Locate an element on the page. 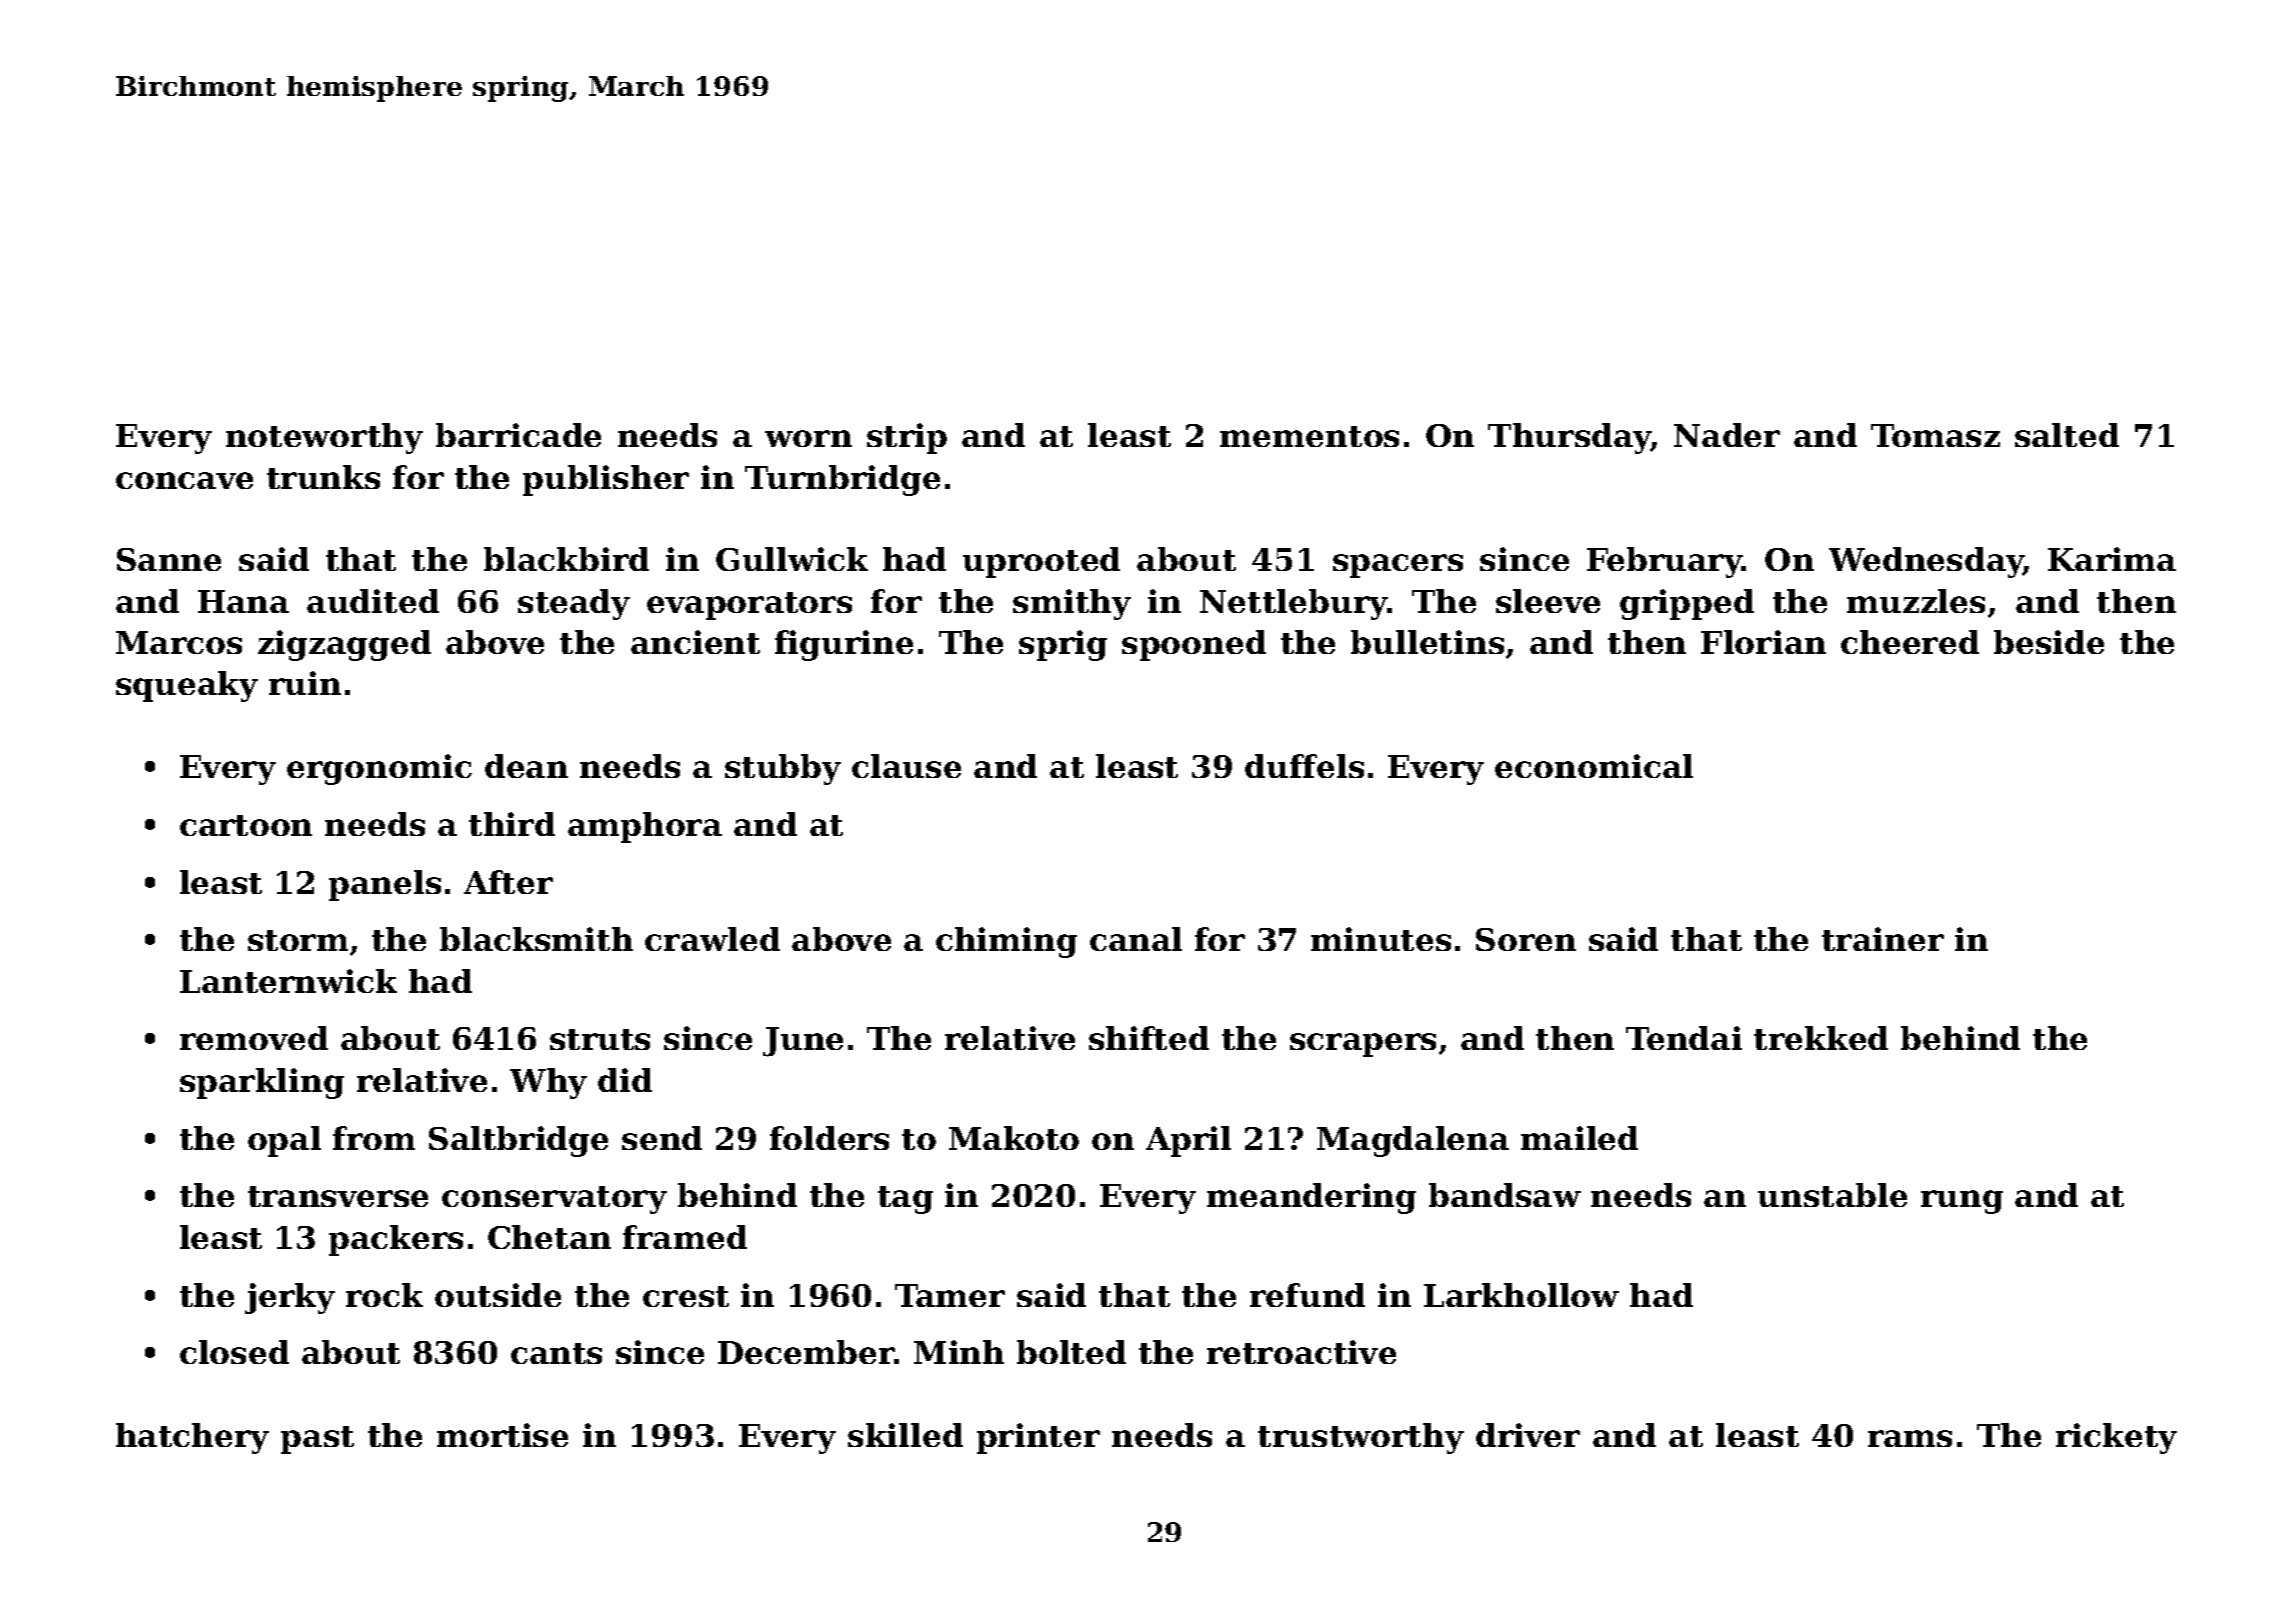 This page has height=1620, width=2292. strip is located at coordinates (907, 438).
